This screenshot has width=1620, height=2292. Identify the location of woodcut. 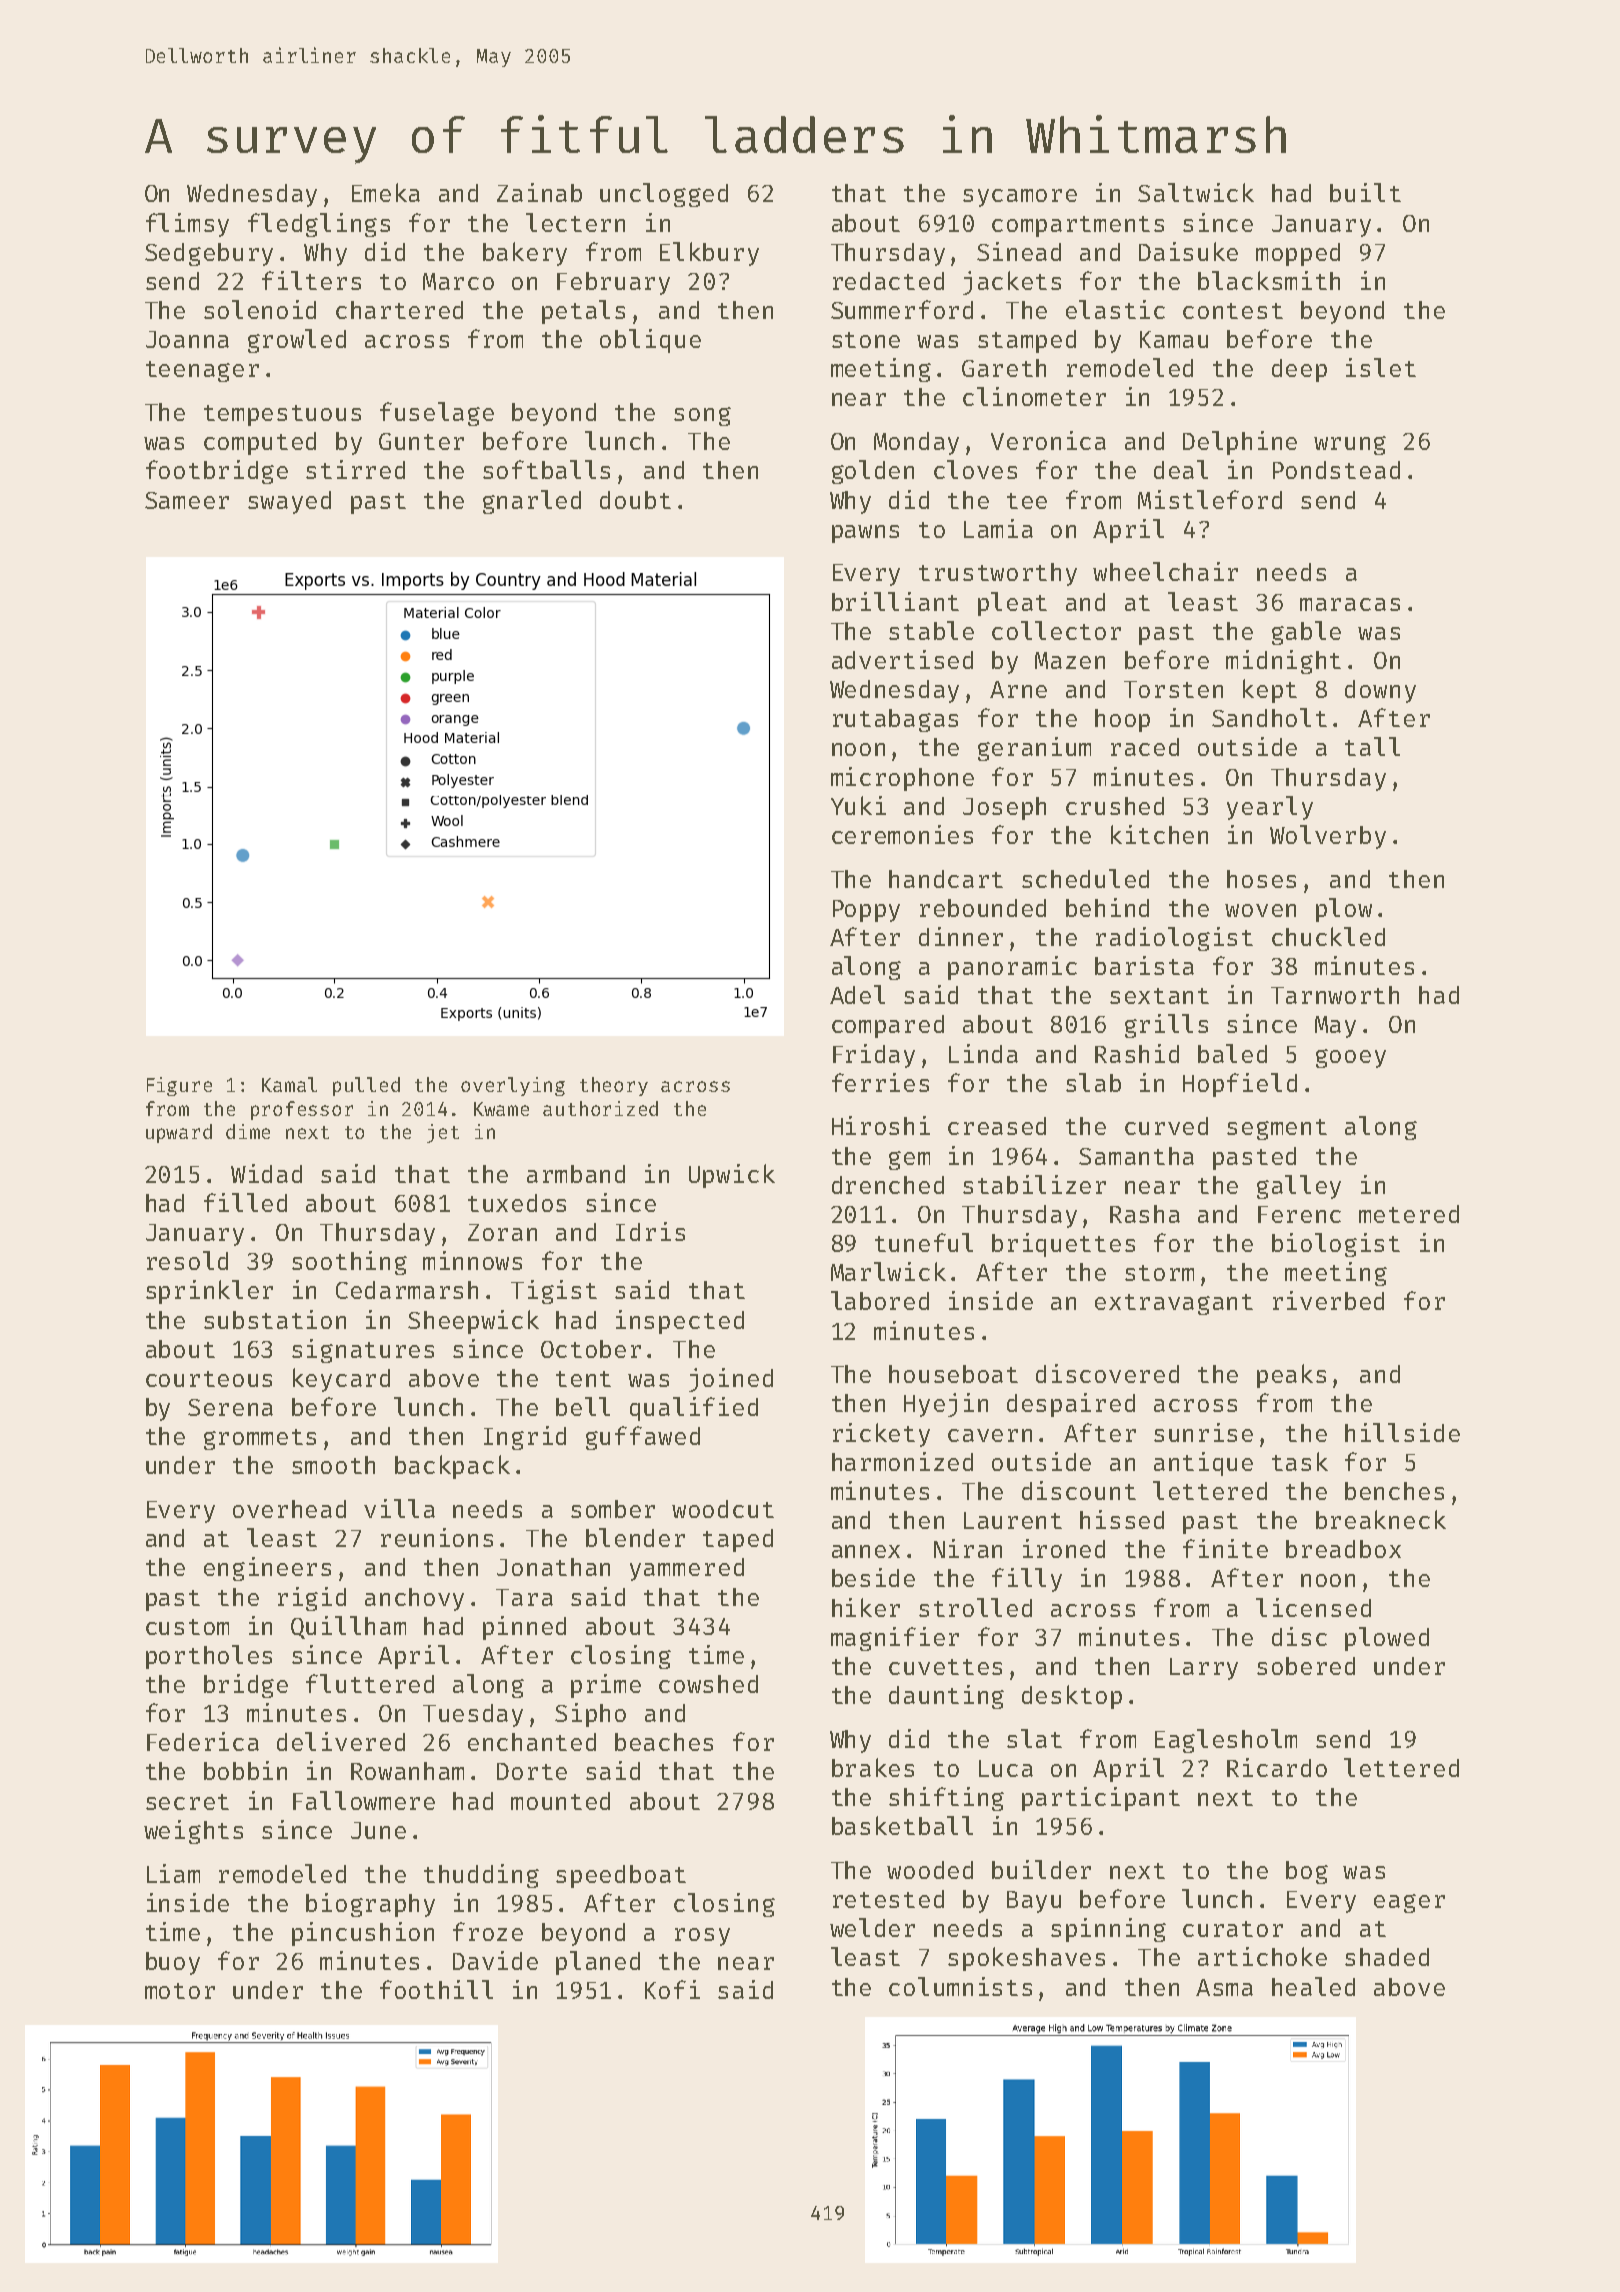
(723, 1509).
